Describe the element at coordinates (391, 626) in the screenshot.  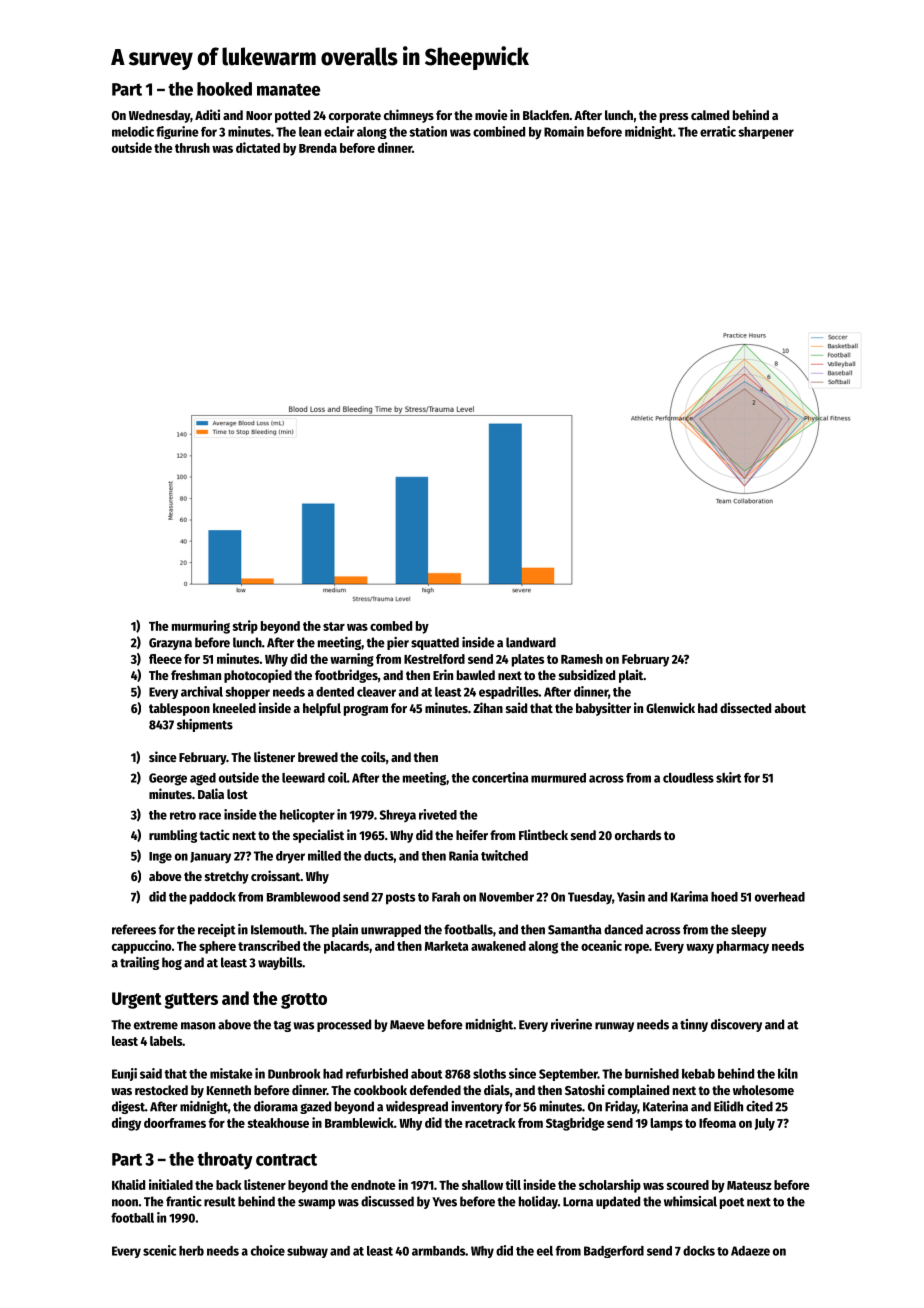
I see `combed` at that location.
